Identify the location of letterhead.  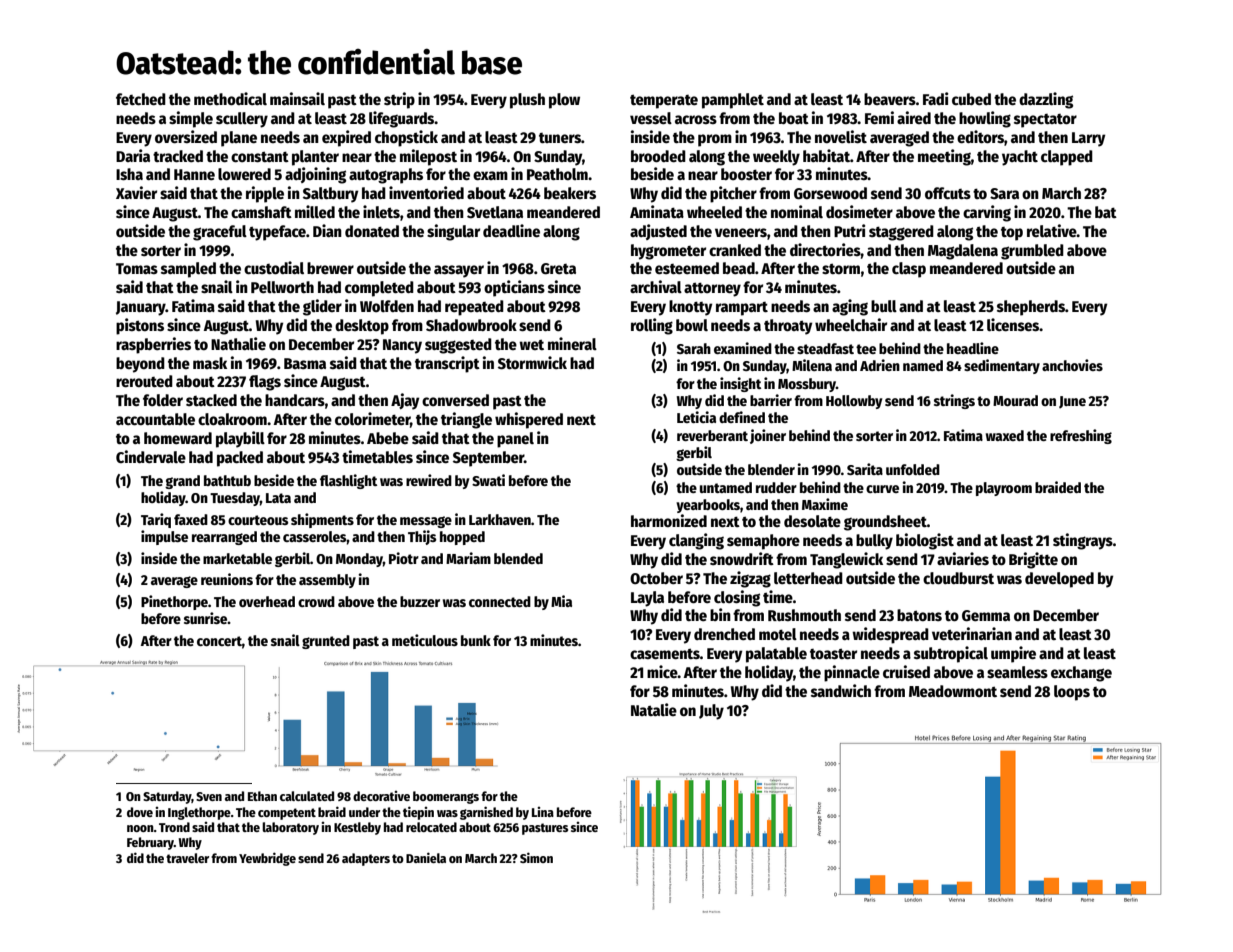
(808, 578).
